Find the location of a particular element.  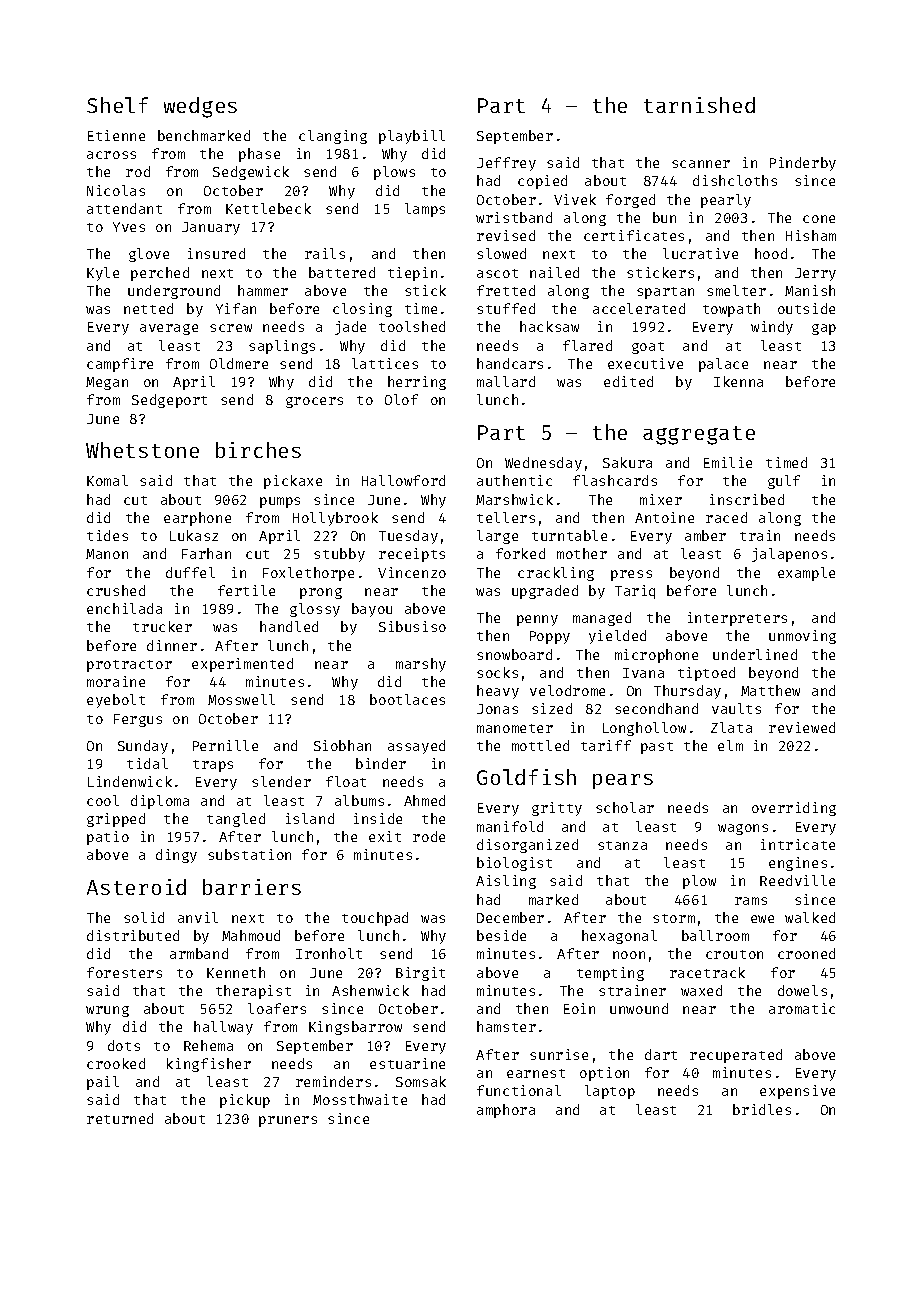

ascot is located at coordinates (497, 273).
